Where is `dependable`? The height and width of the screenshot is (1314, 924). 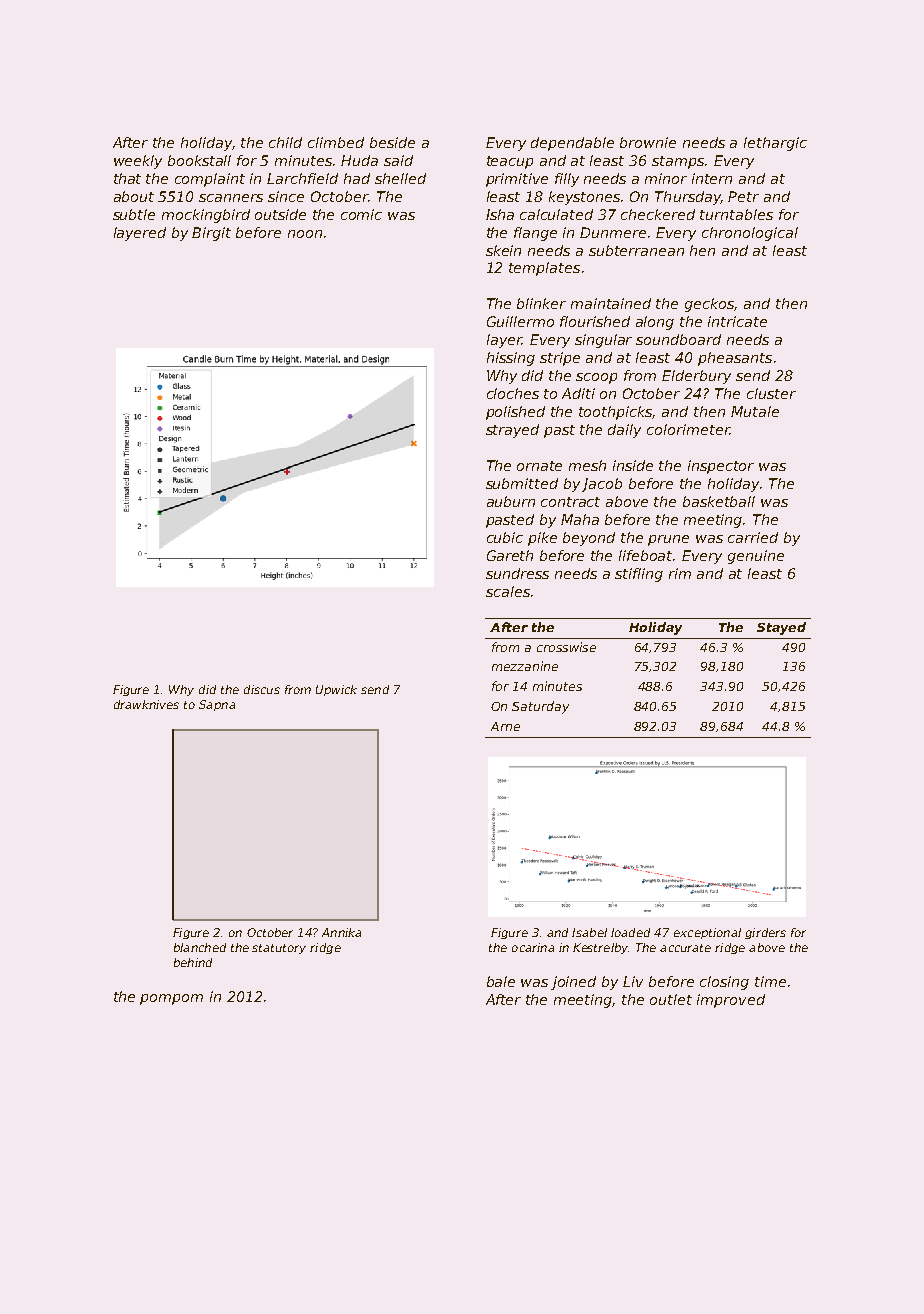
dependable is located at coordinates (572, 144).
